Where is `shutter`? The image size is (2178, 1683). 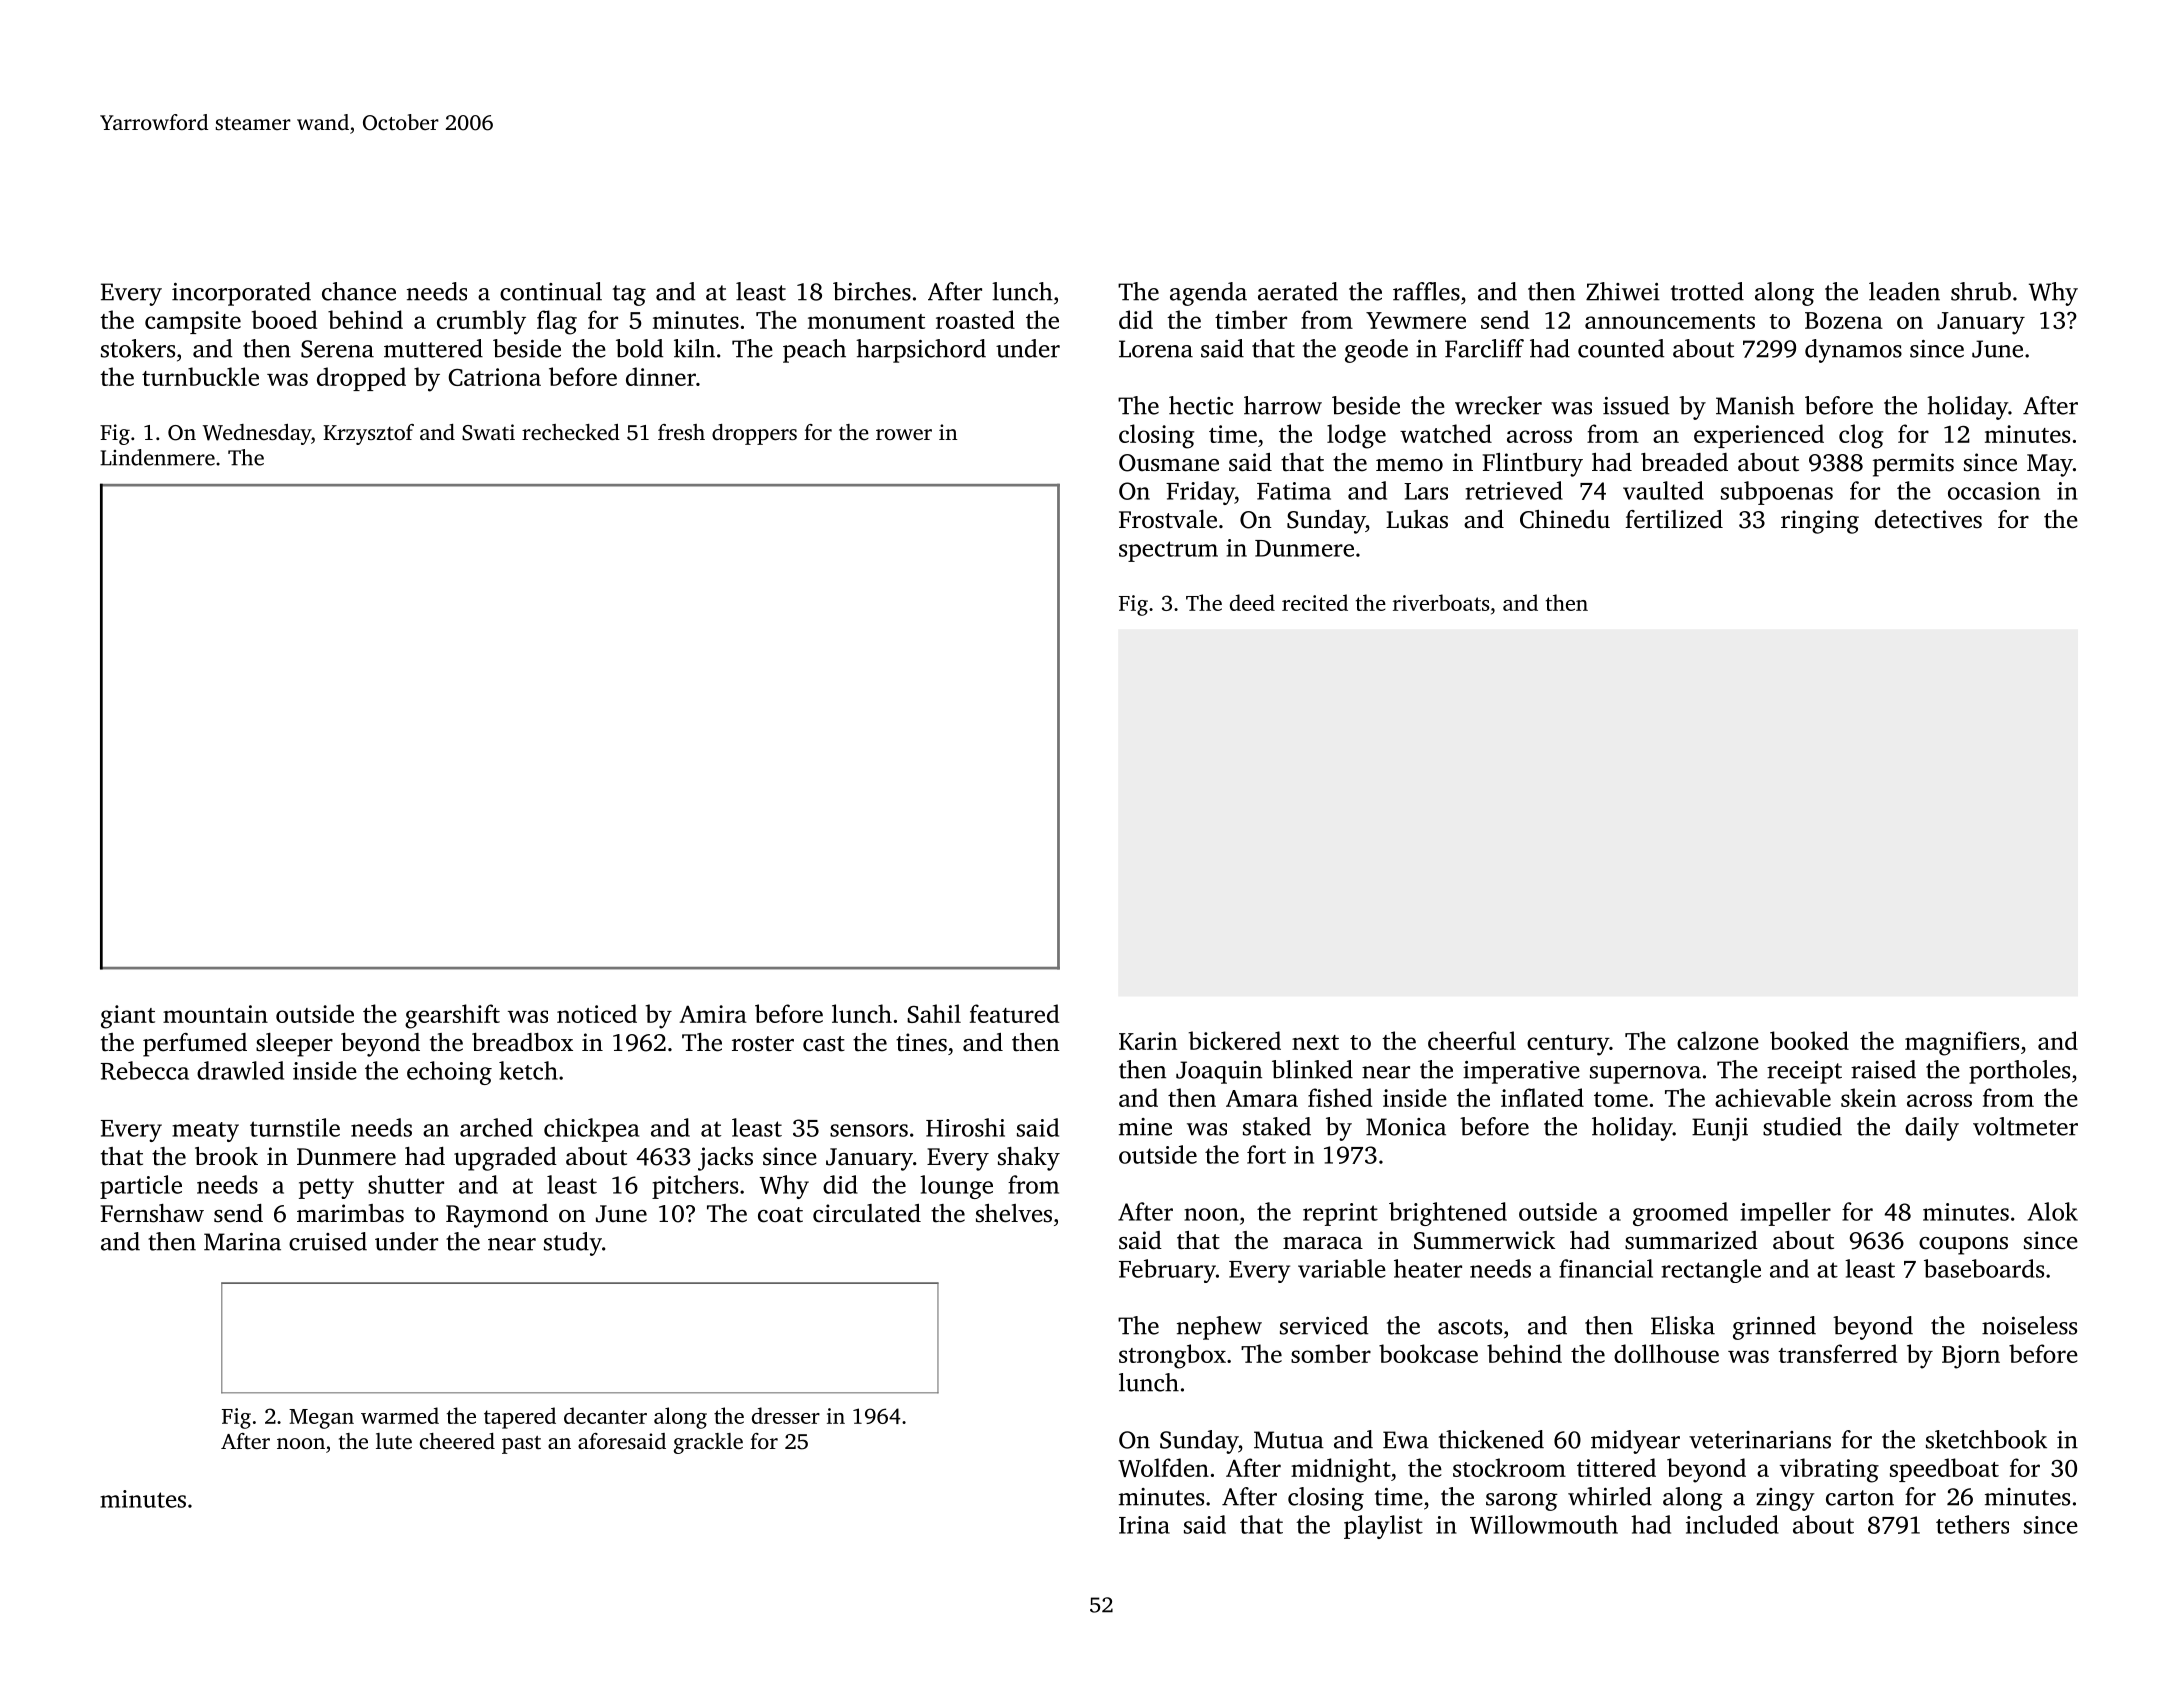 shutter is located at coordinates (406, 1184).
